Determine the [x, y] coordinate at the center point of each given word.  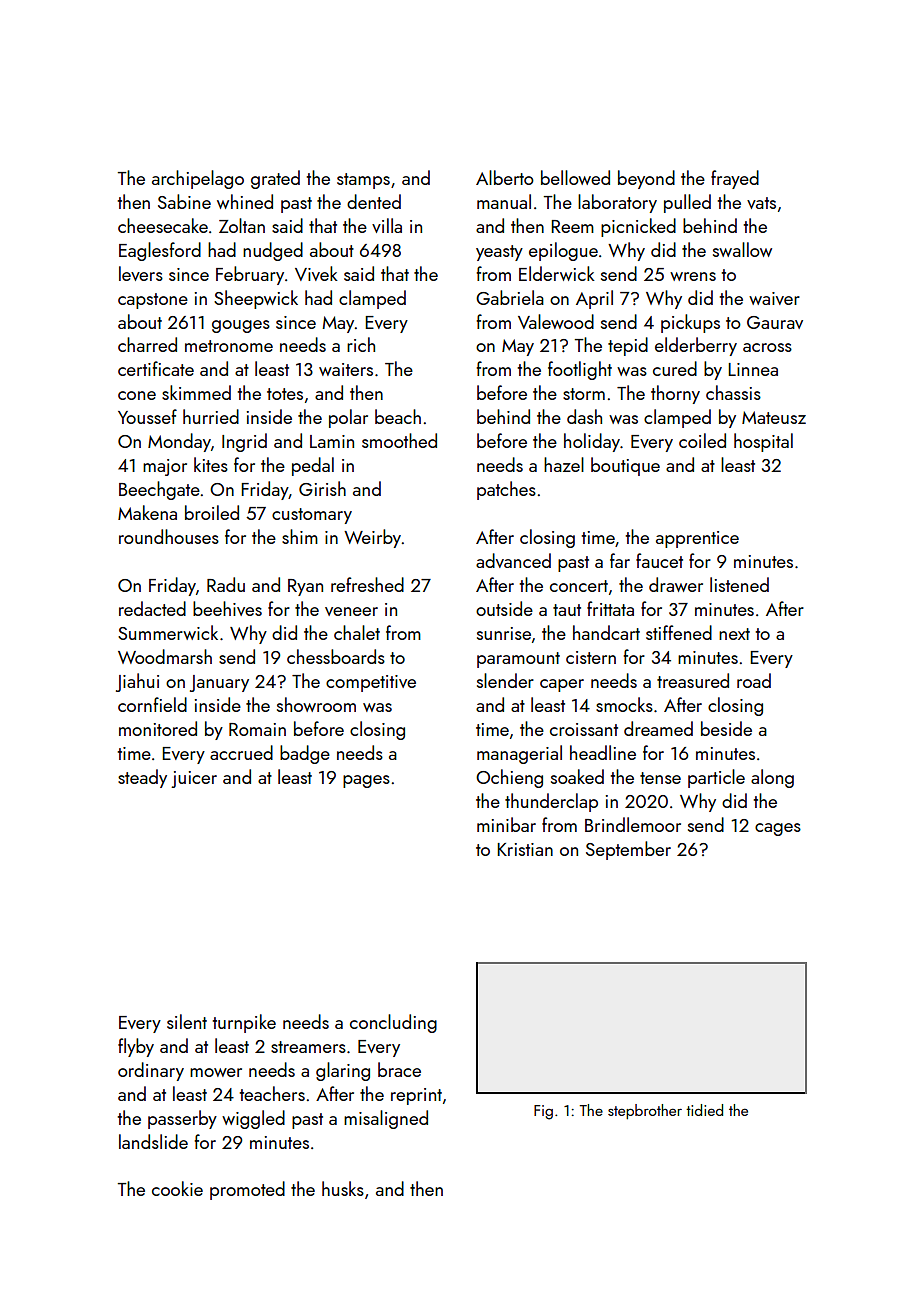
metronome [229, 346]
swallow [742, 249]
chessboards [336, 656]
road [754, 680]
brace [399, 1069]
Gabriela [510, 297]
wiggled [253, 1119]
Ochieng [509, 778]
